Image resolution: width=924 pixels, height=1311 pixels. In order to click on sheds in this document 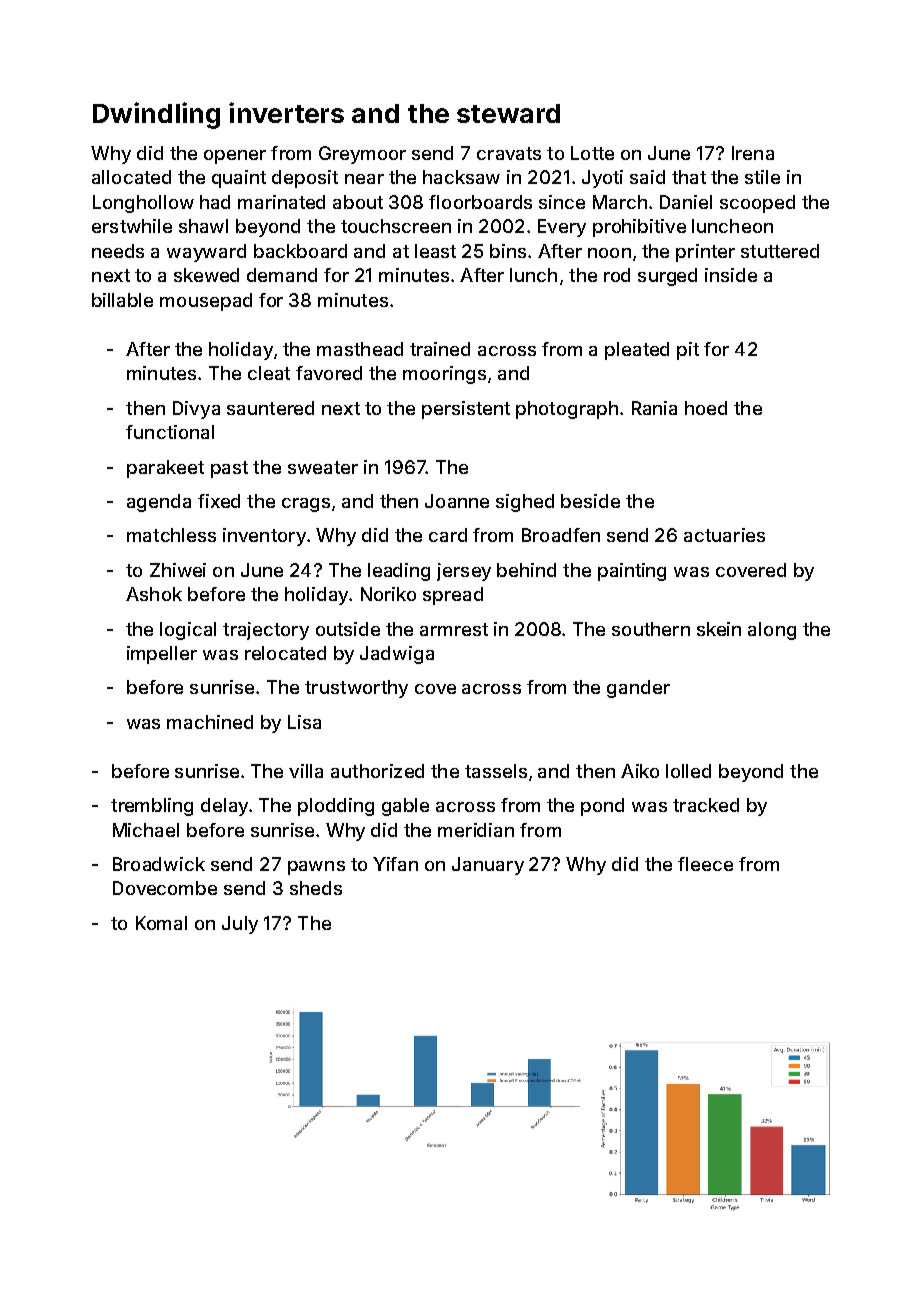, I will do `click(316, 888)`.
